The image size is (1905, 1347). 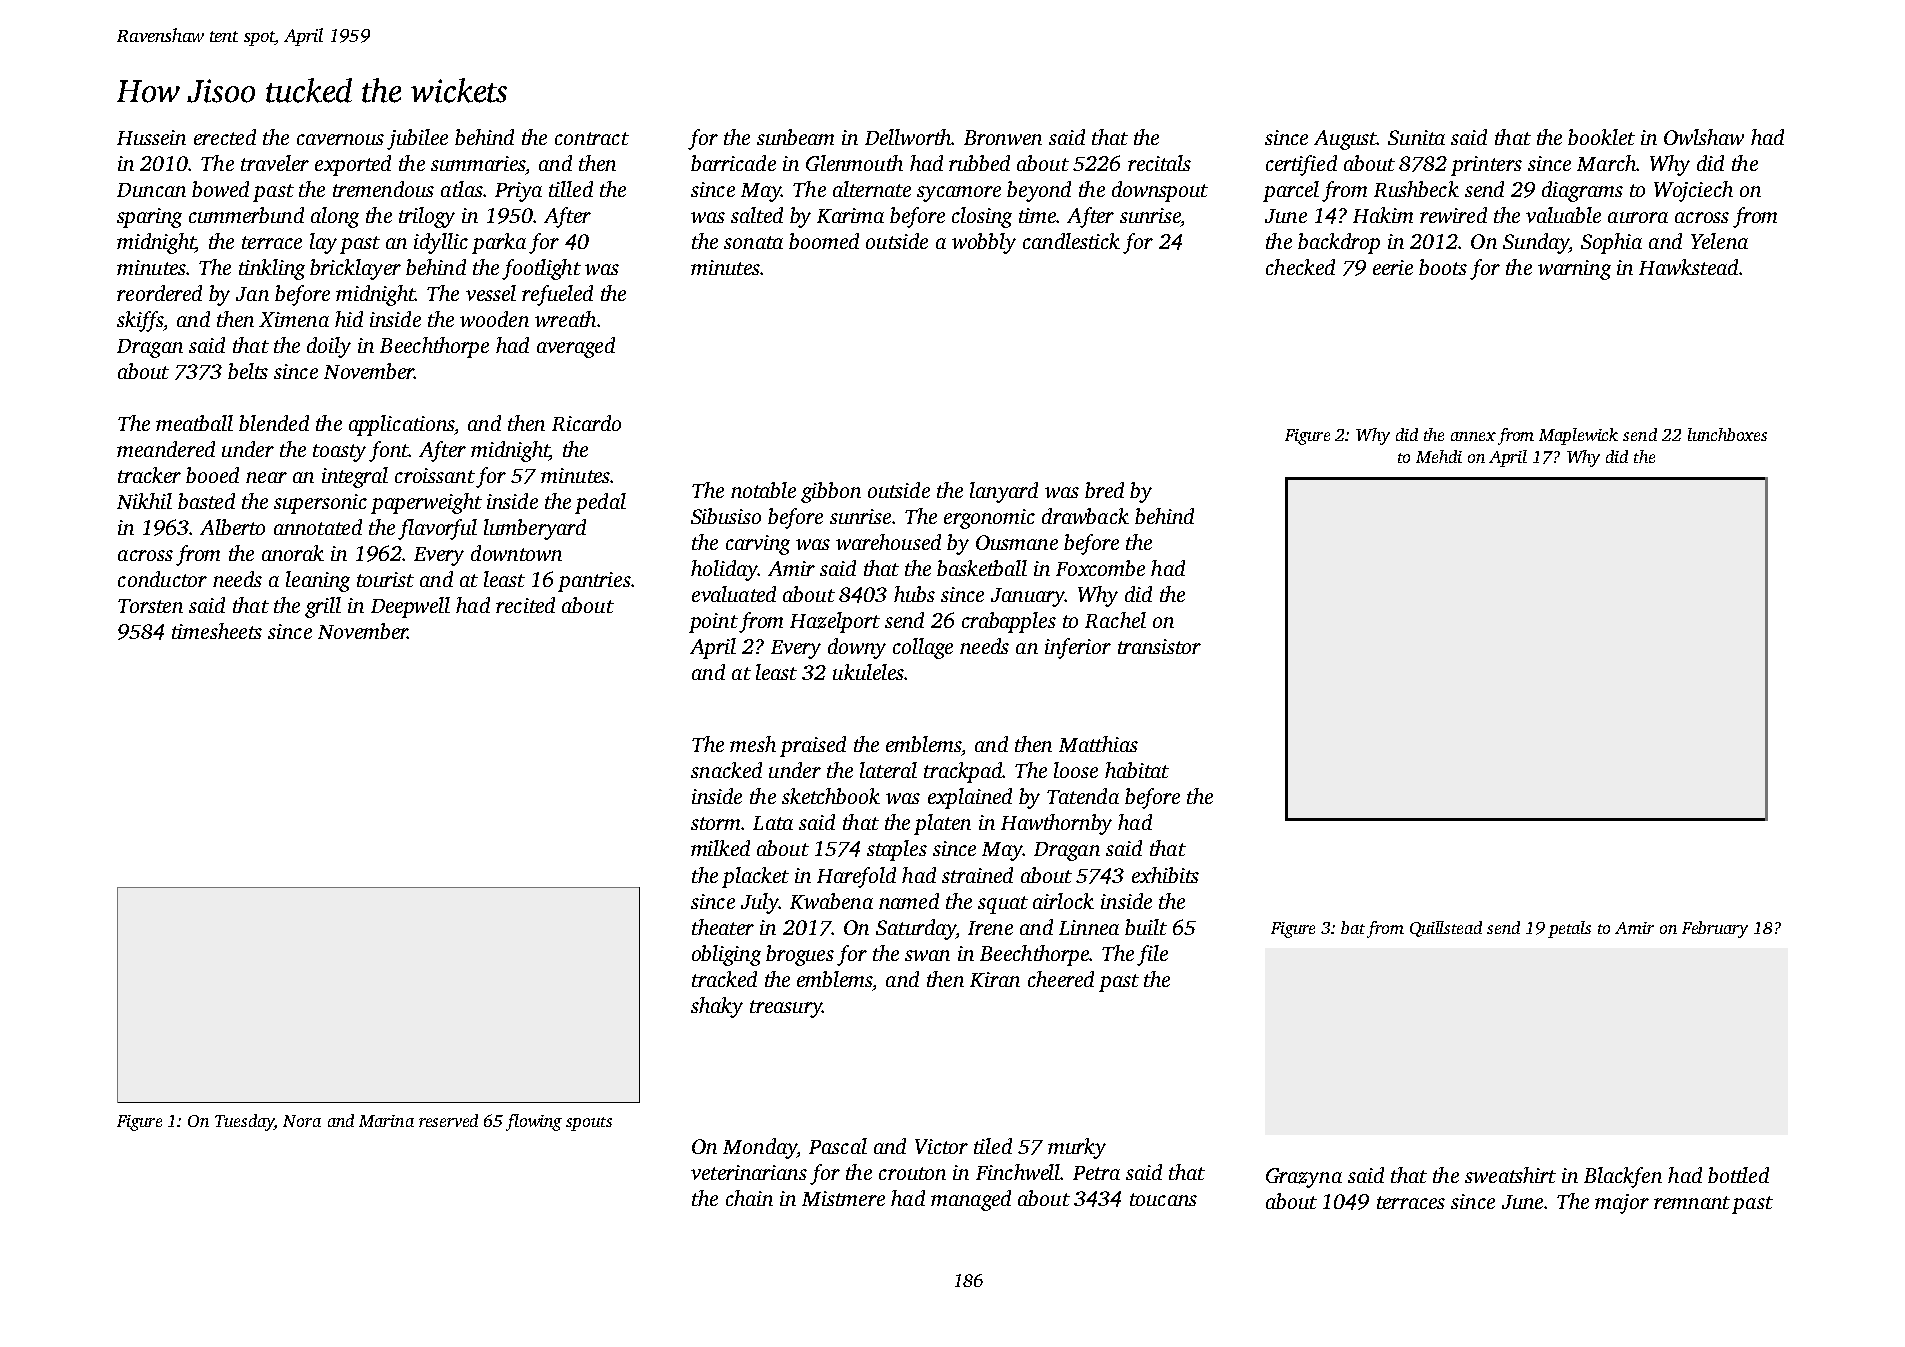 What do you see at coordinates (245, 1122) in the document?
I see `Tuesday` at bounding box center [245, 1122].
